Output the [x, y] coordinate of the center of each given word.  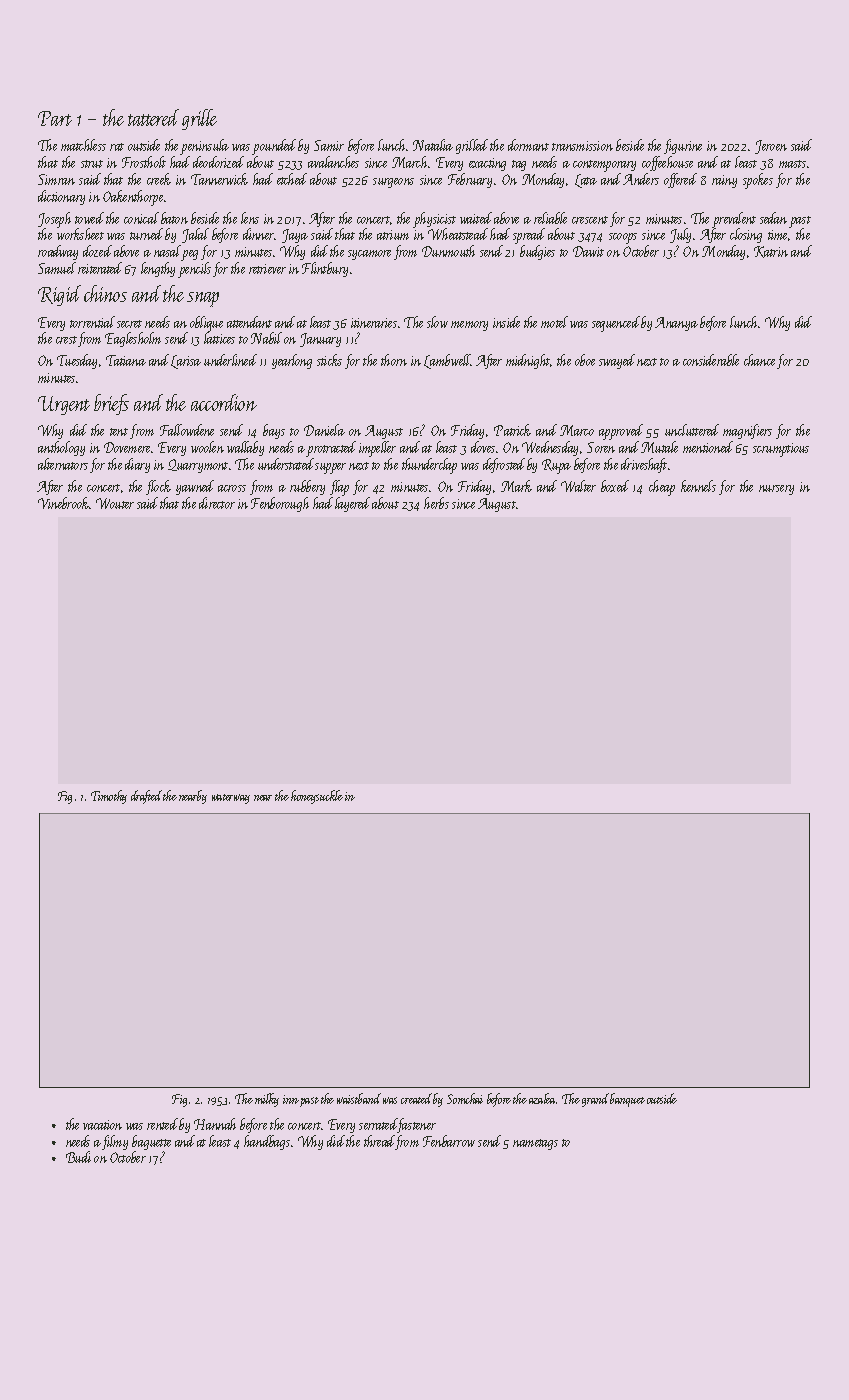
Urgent [64, 405]
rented [162, 1124]
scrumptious [781, 450]
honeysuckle [317, 797]
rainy [724, 181]
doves [483, 447]
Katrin [771, 252]
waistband [359, 1098]
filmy [115, 1142]
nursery [776, 490]
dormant [528, 145]
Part [55, 118]
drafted [146, 797]
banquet [627, 1100]
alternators [63, 464]
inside [506, 322]
